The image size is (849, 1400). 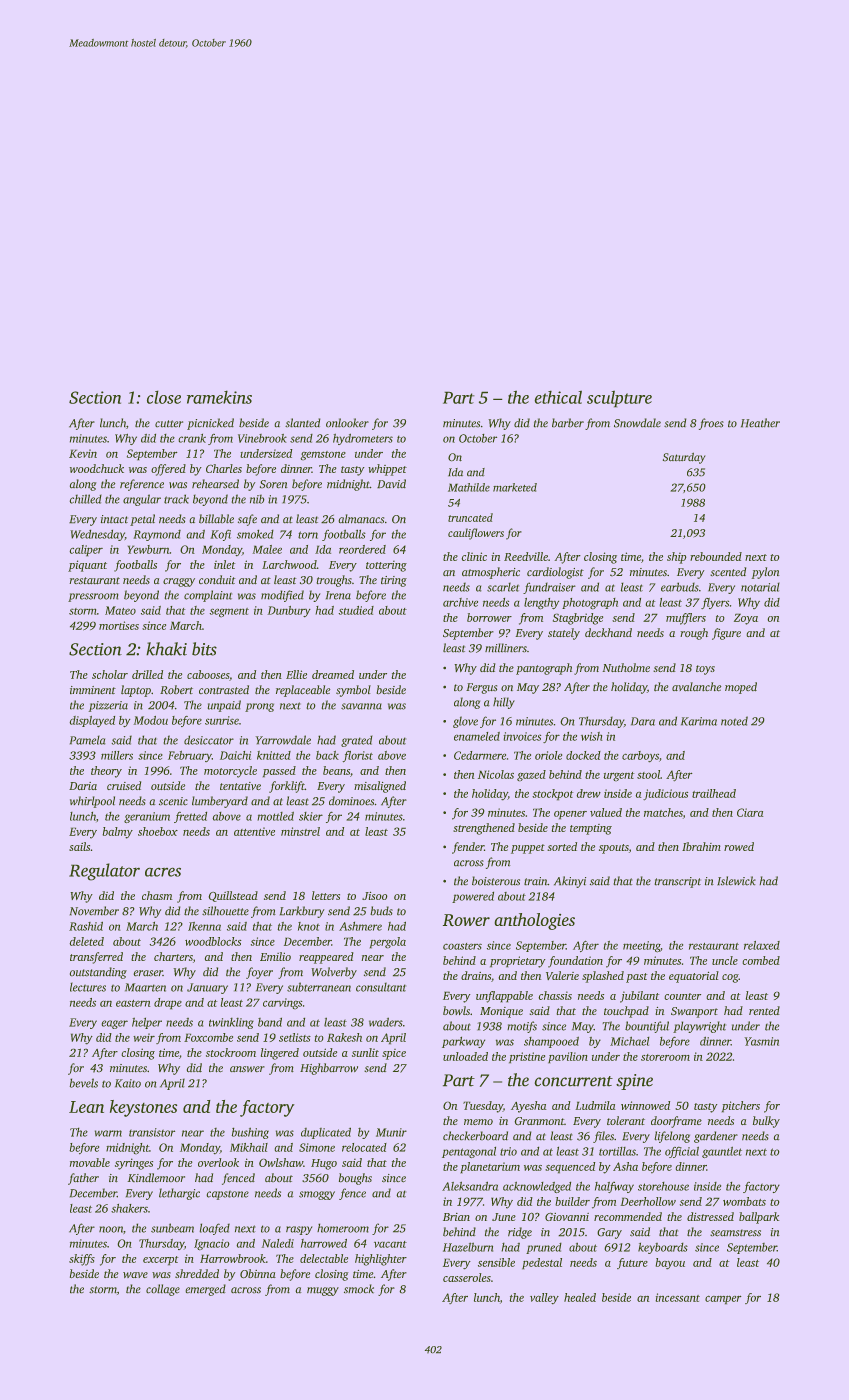 I want to click on photograph, so click(x=590, y=604).
